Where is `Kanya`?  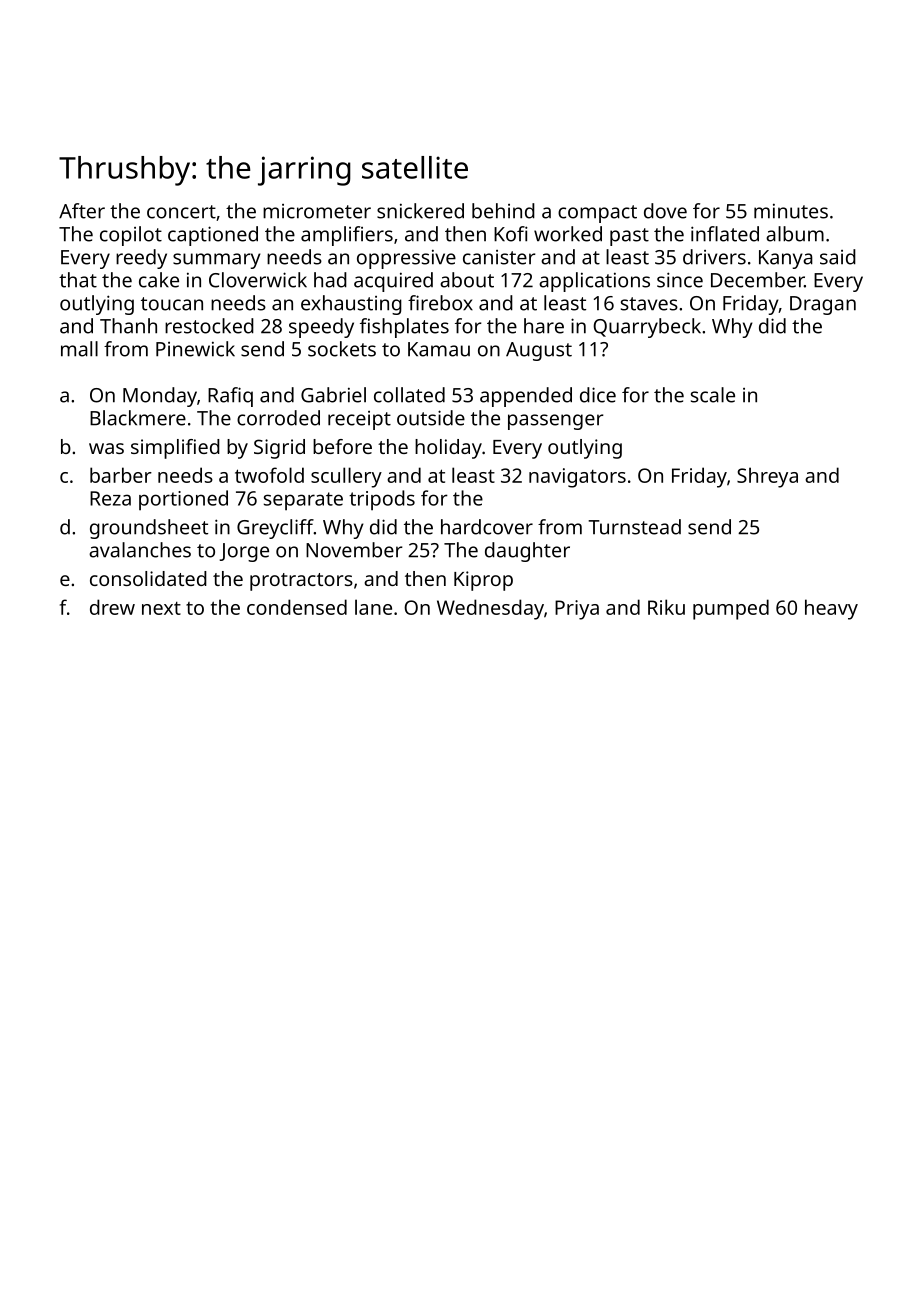 Kanya is located at coordinates (786, 259).
